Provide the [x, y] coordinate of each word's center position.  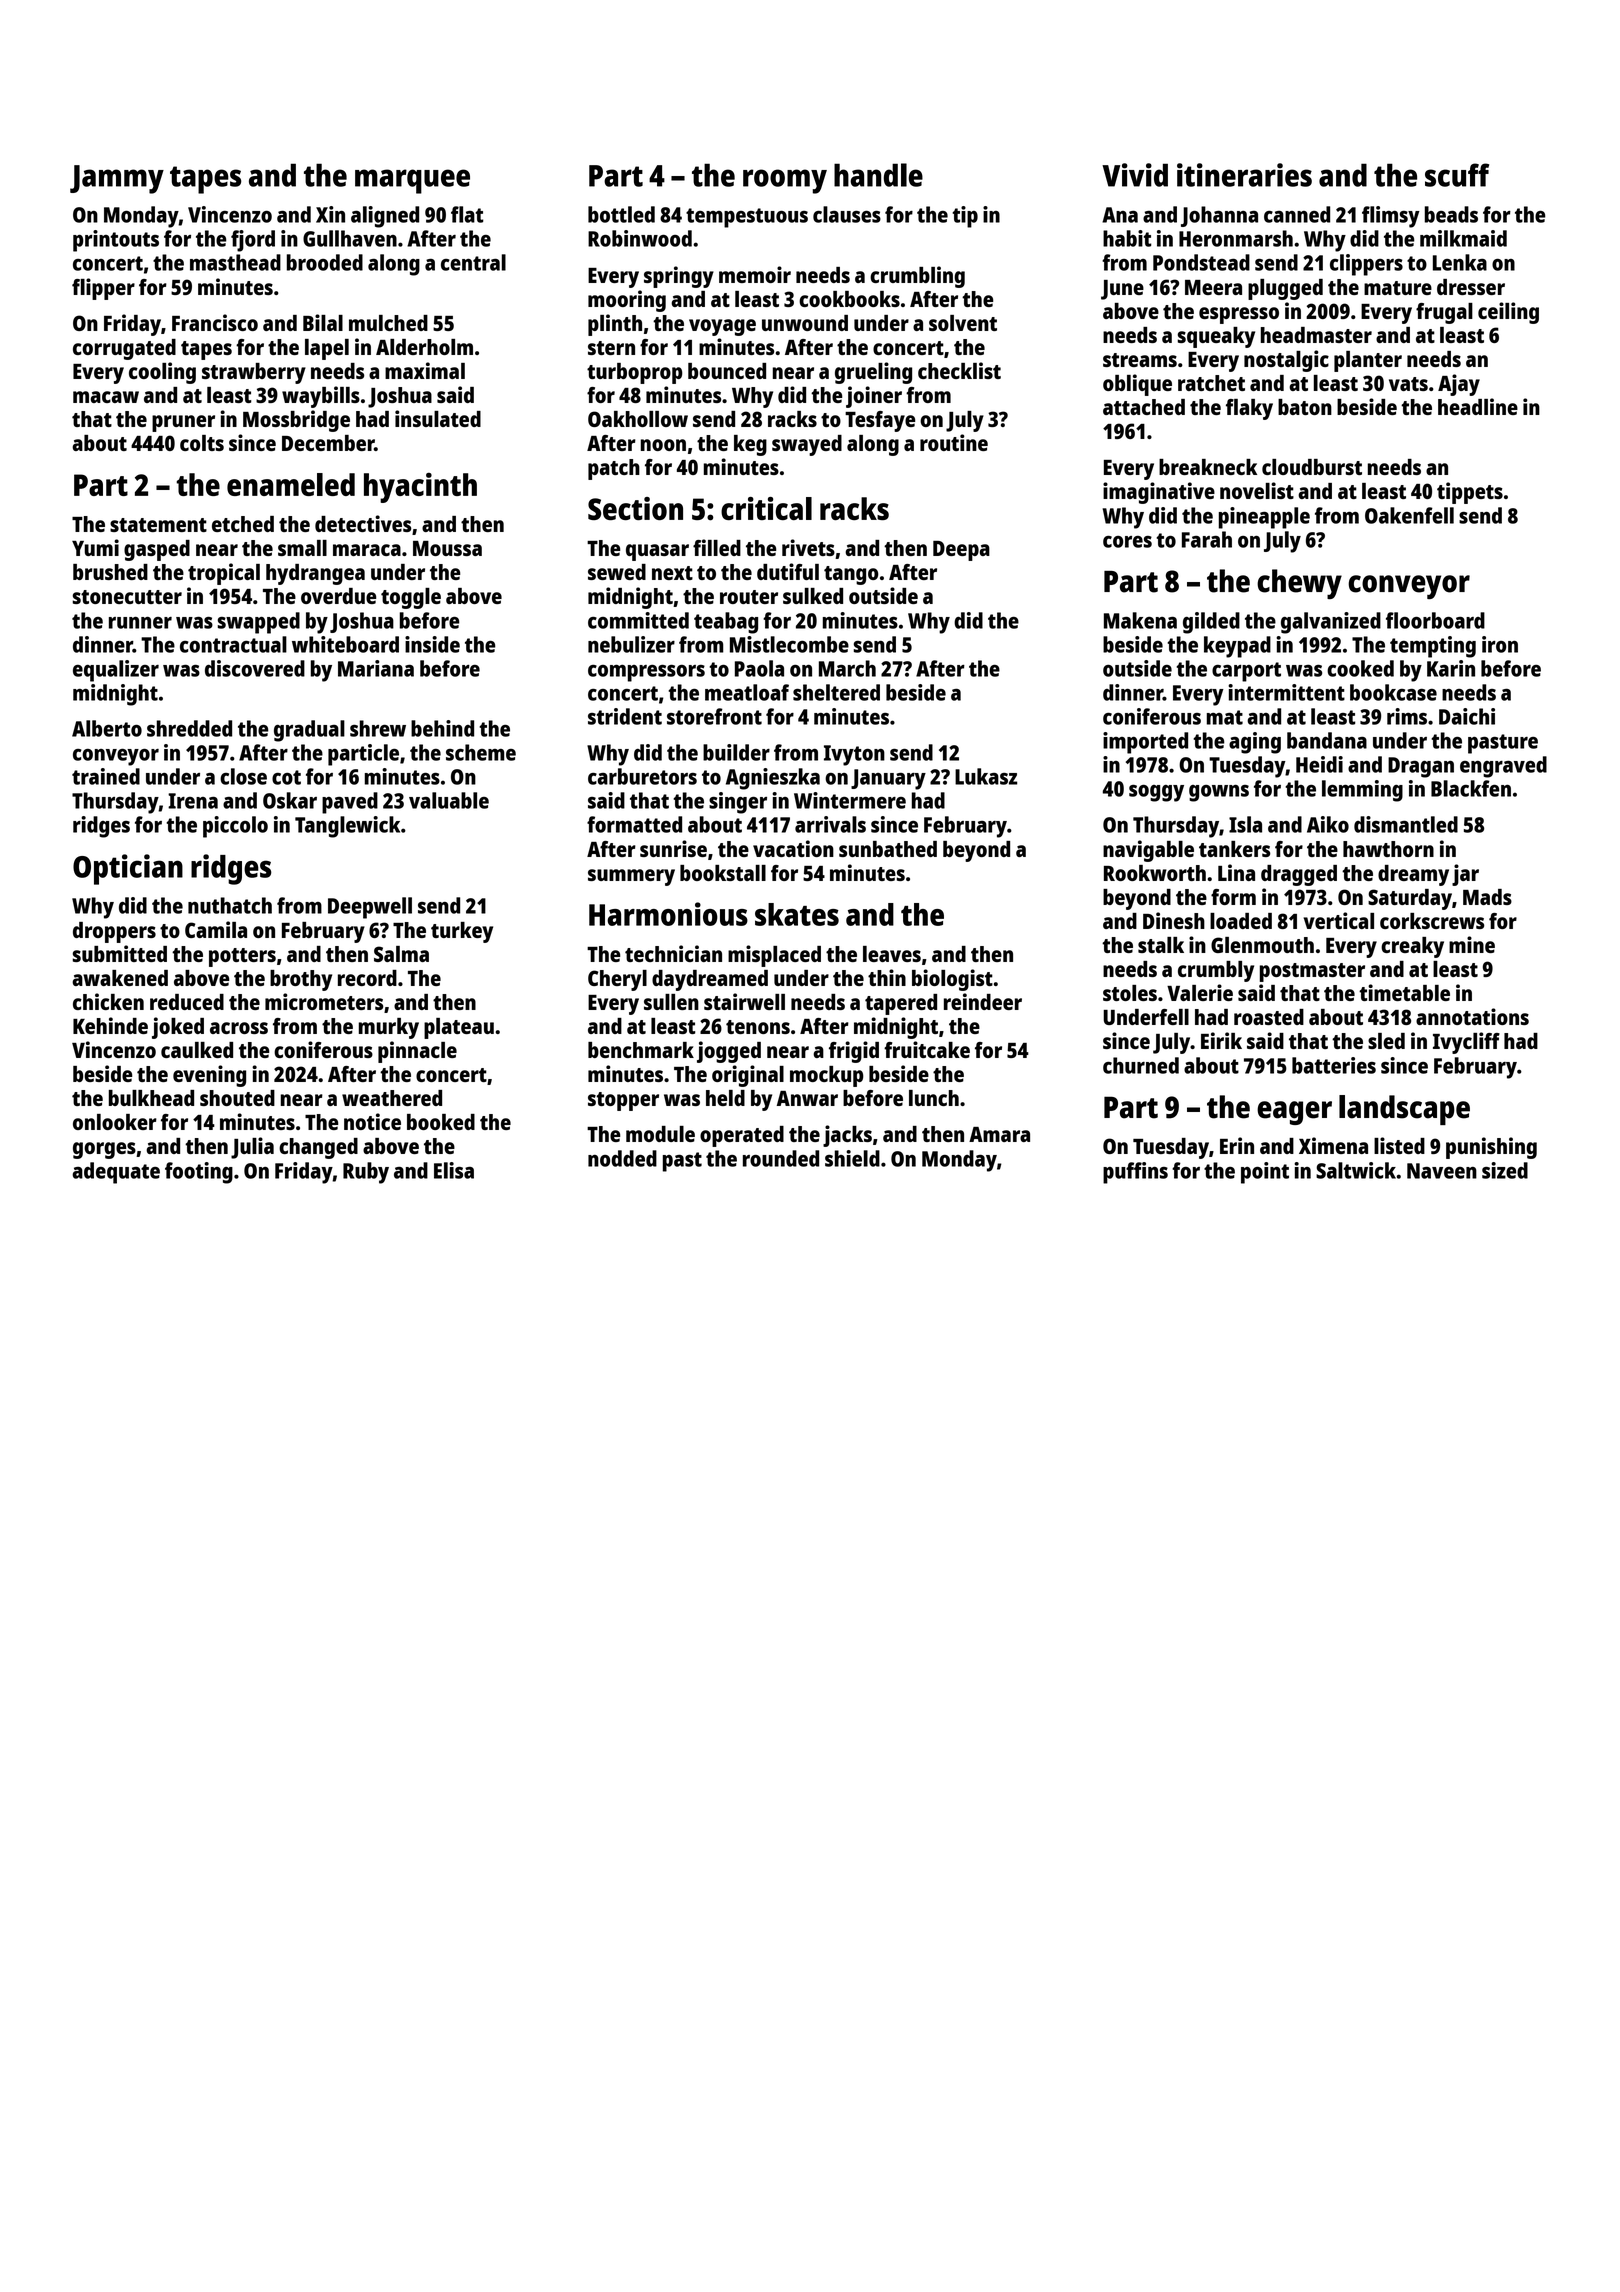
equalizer [116, 671]
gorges [104, 1150]
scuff [1457, 175]
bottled [621, 214]
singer [738, 803]
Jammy [117, 179]
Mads [1487, 897]
